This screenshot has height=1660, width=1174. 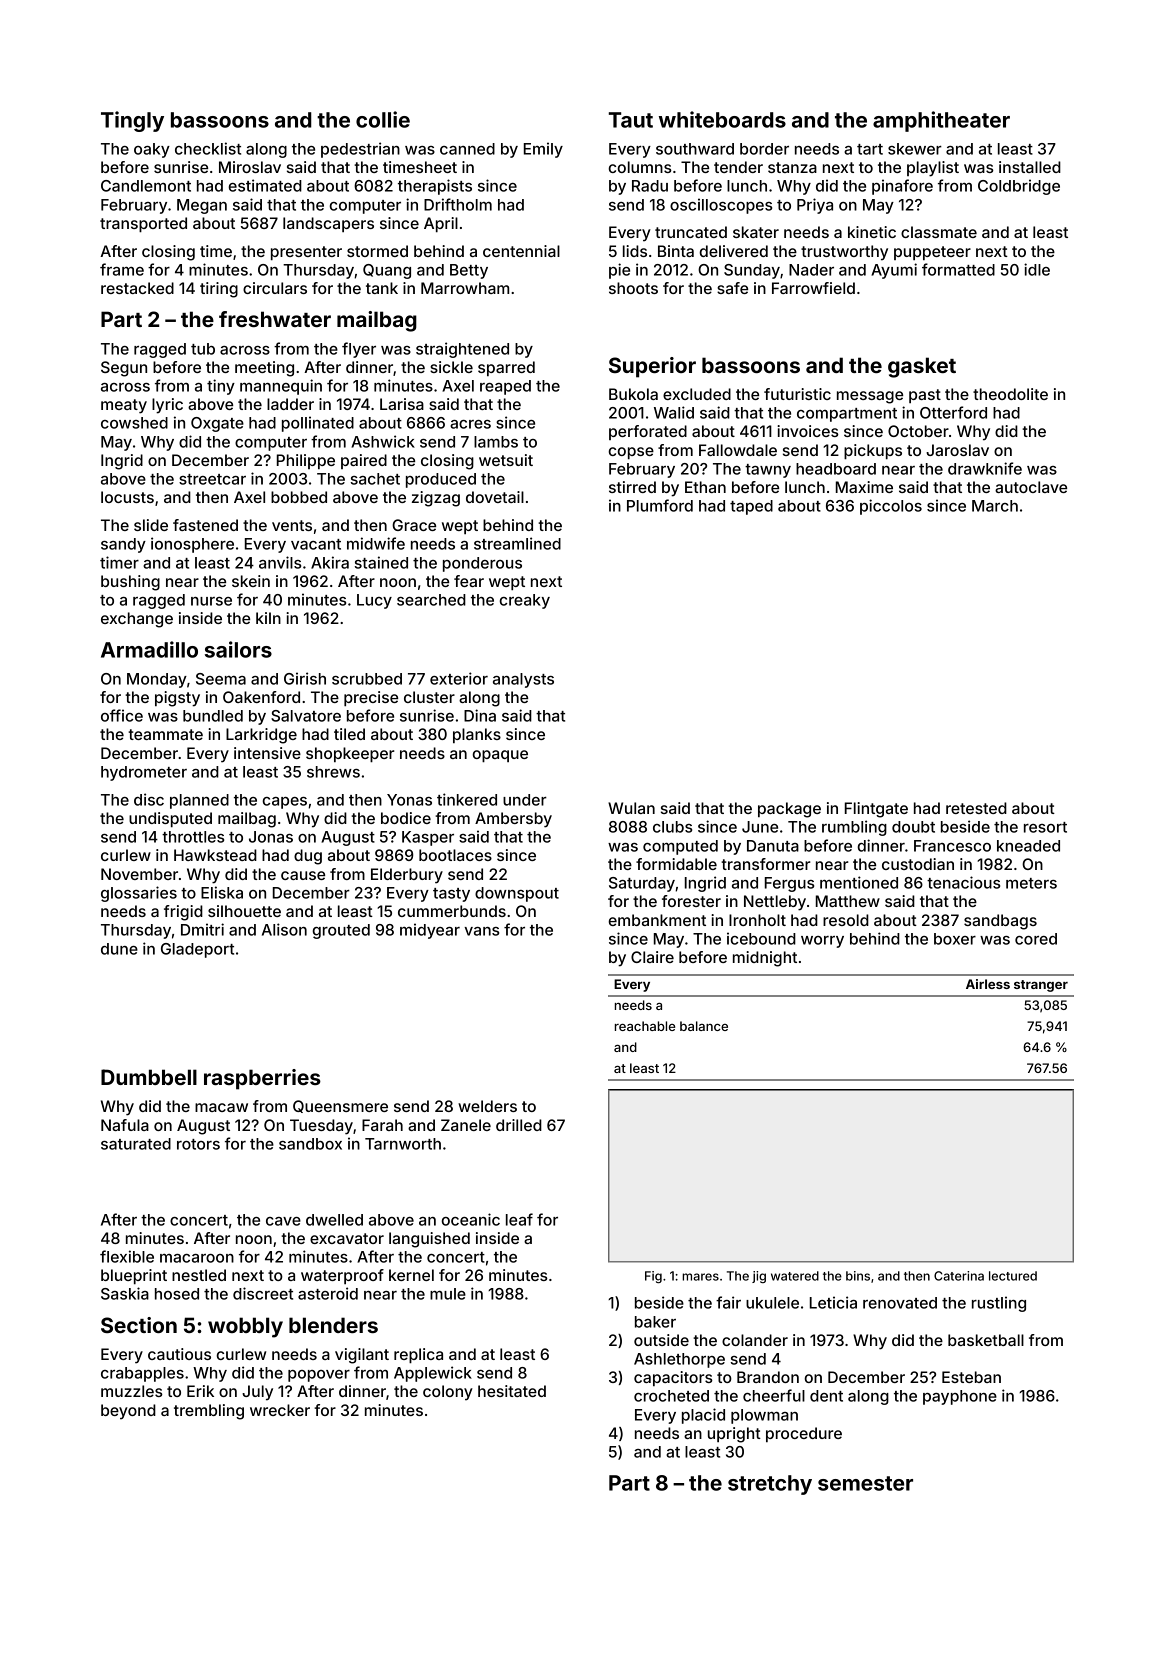 What do you see at coordinates (789, 810) in the screenshot?
I see `package` at bounding box center [789, 810].
